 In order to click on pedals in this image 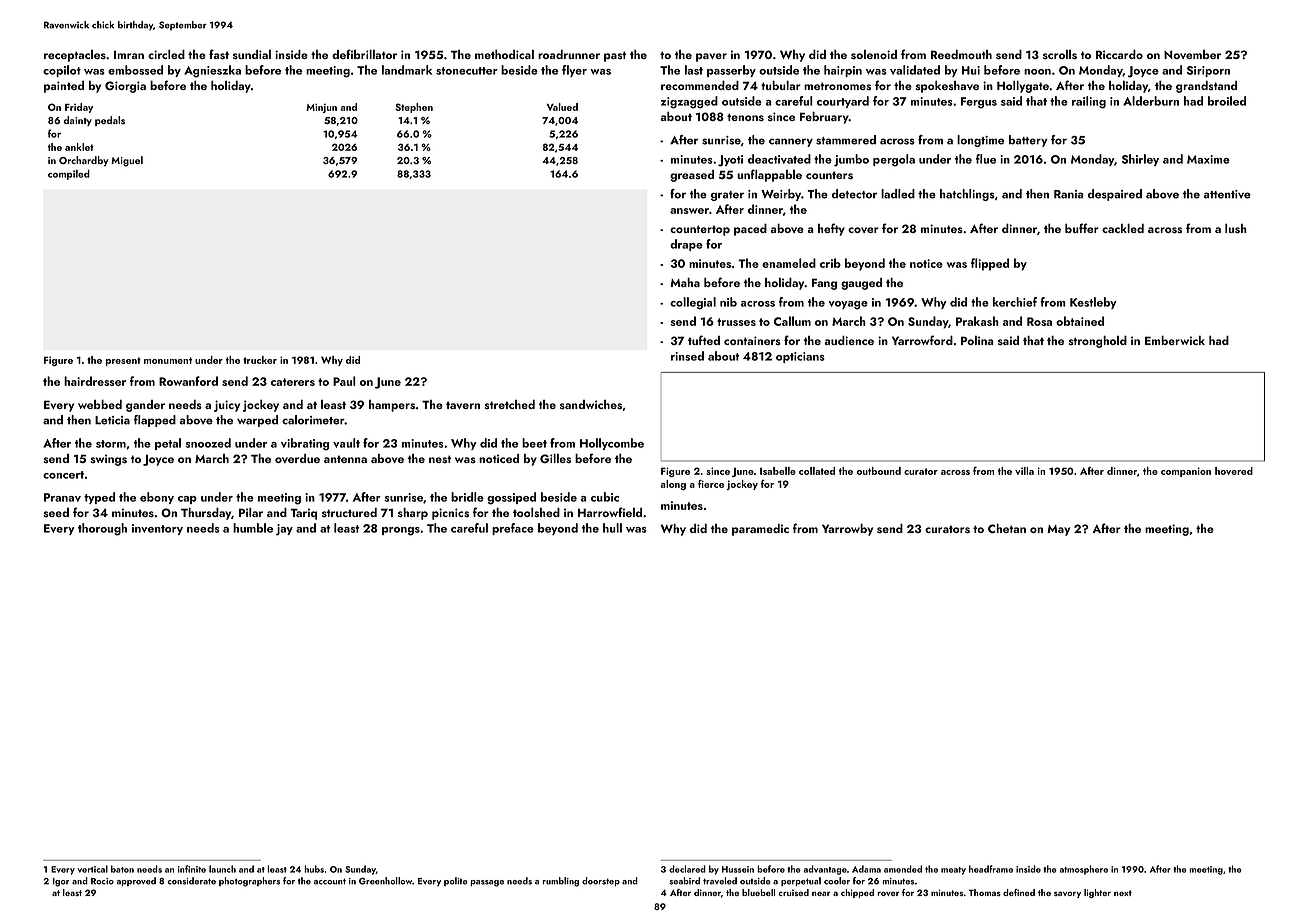, I will do `click(110, 121)`.
